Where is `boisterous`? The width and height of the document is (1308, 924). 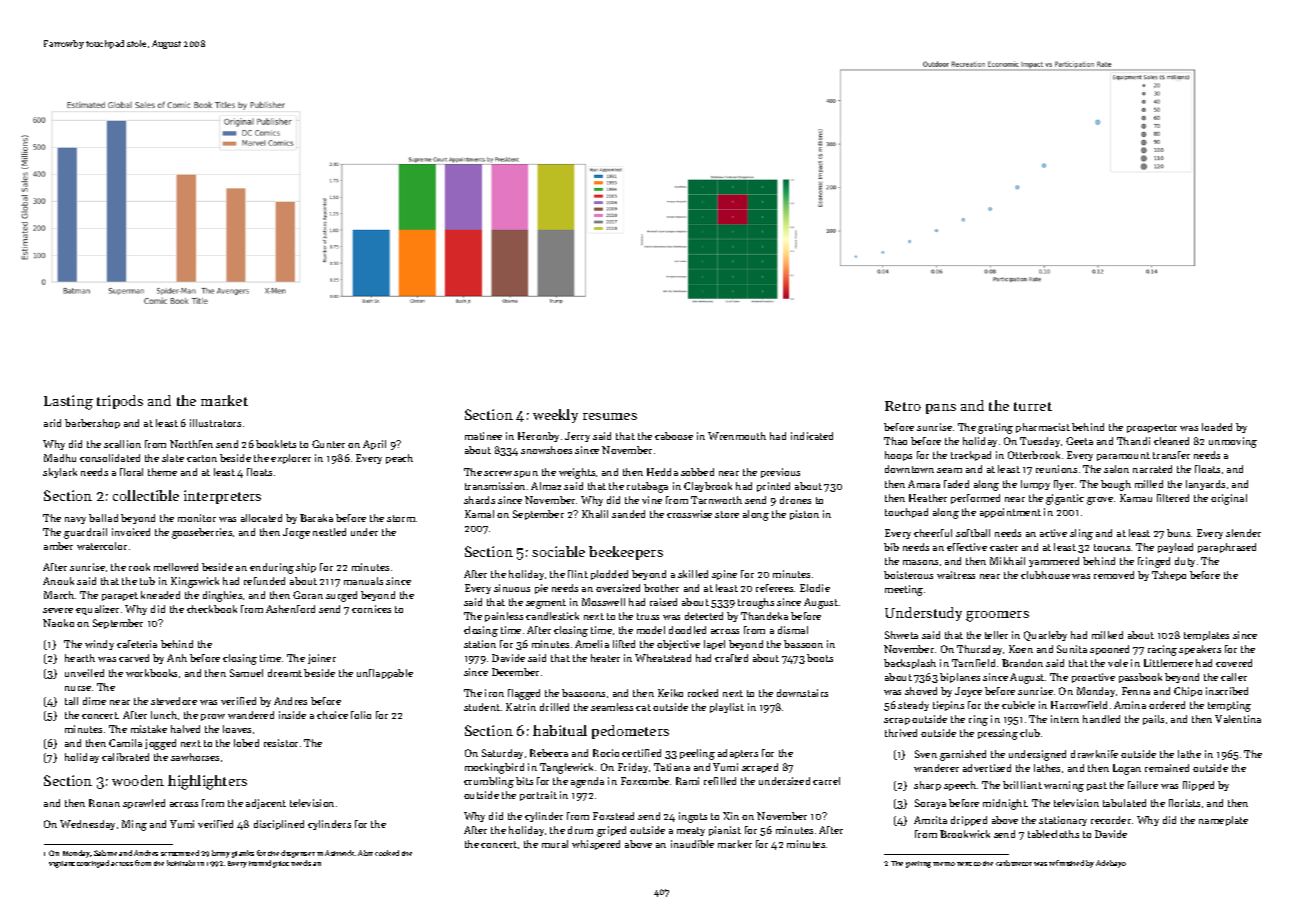 boisterous is located at coordinates (908, 575).
